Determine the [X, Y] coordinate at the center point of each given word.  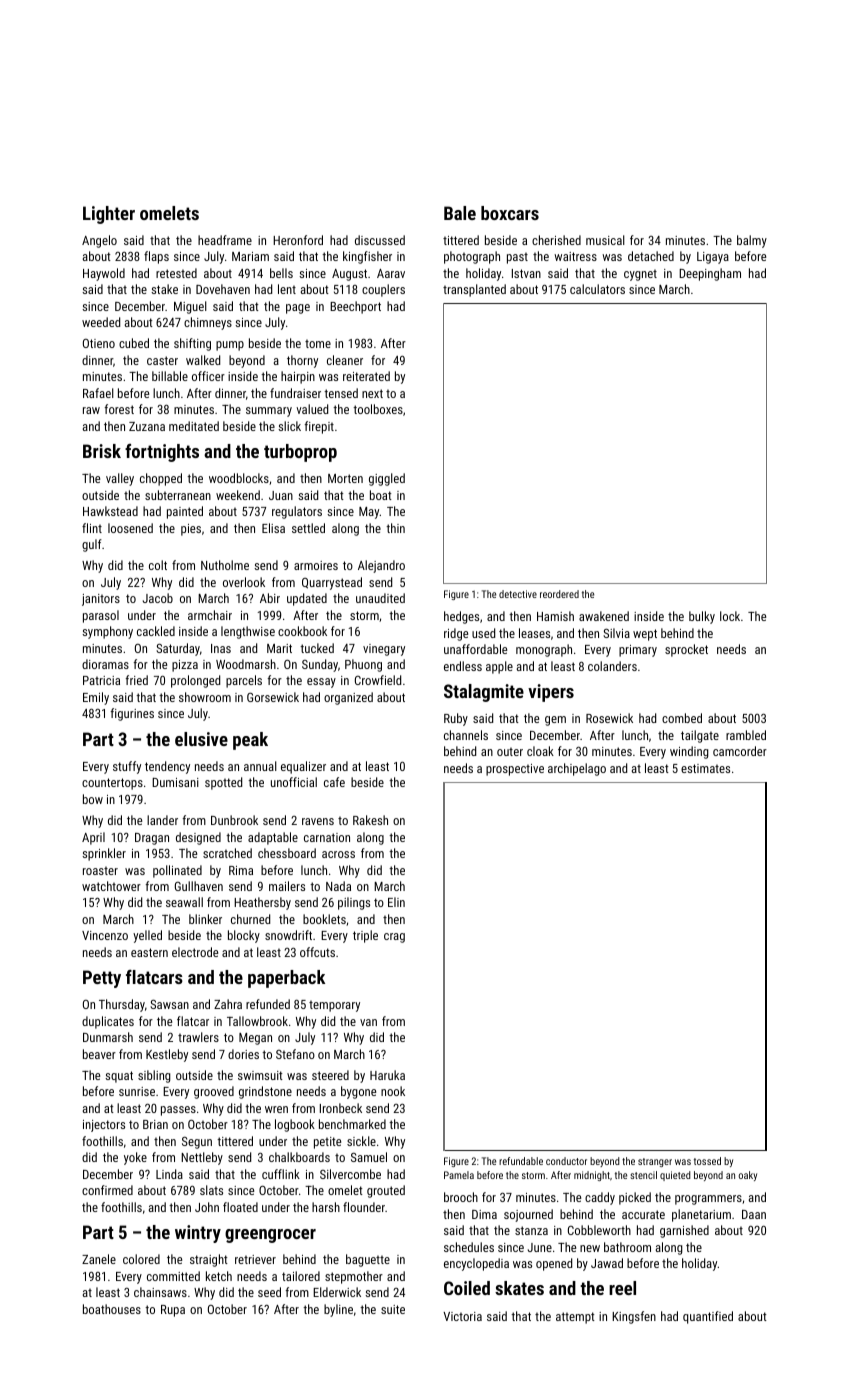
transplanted [474, 290]
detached [651, 256]
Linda [169, 1174]
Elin [396, 902]
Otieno [99, 343]
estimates [705, 768]
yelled [147, 936]
